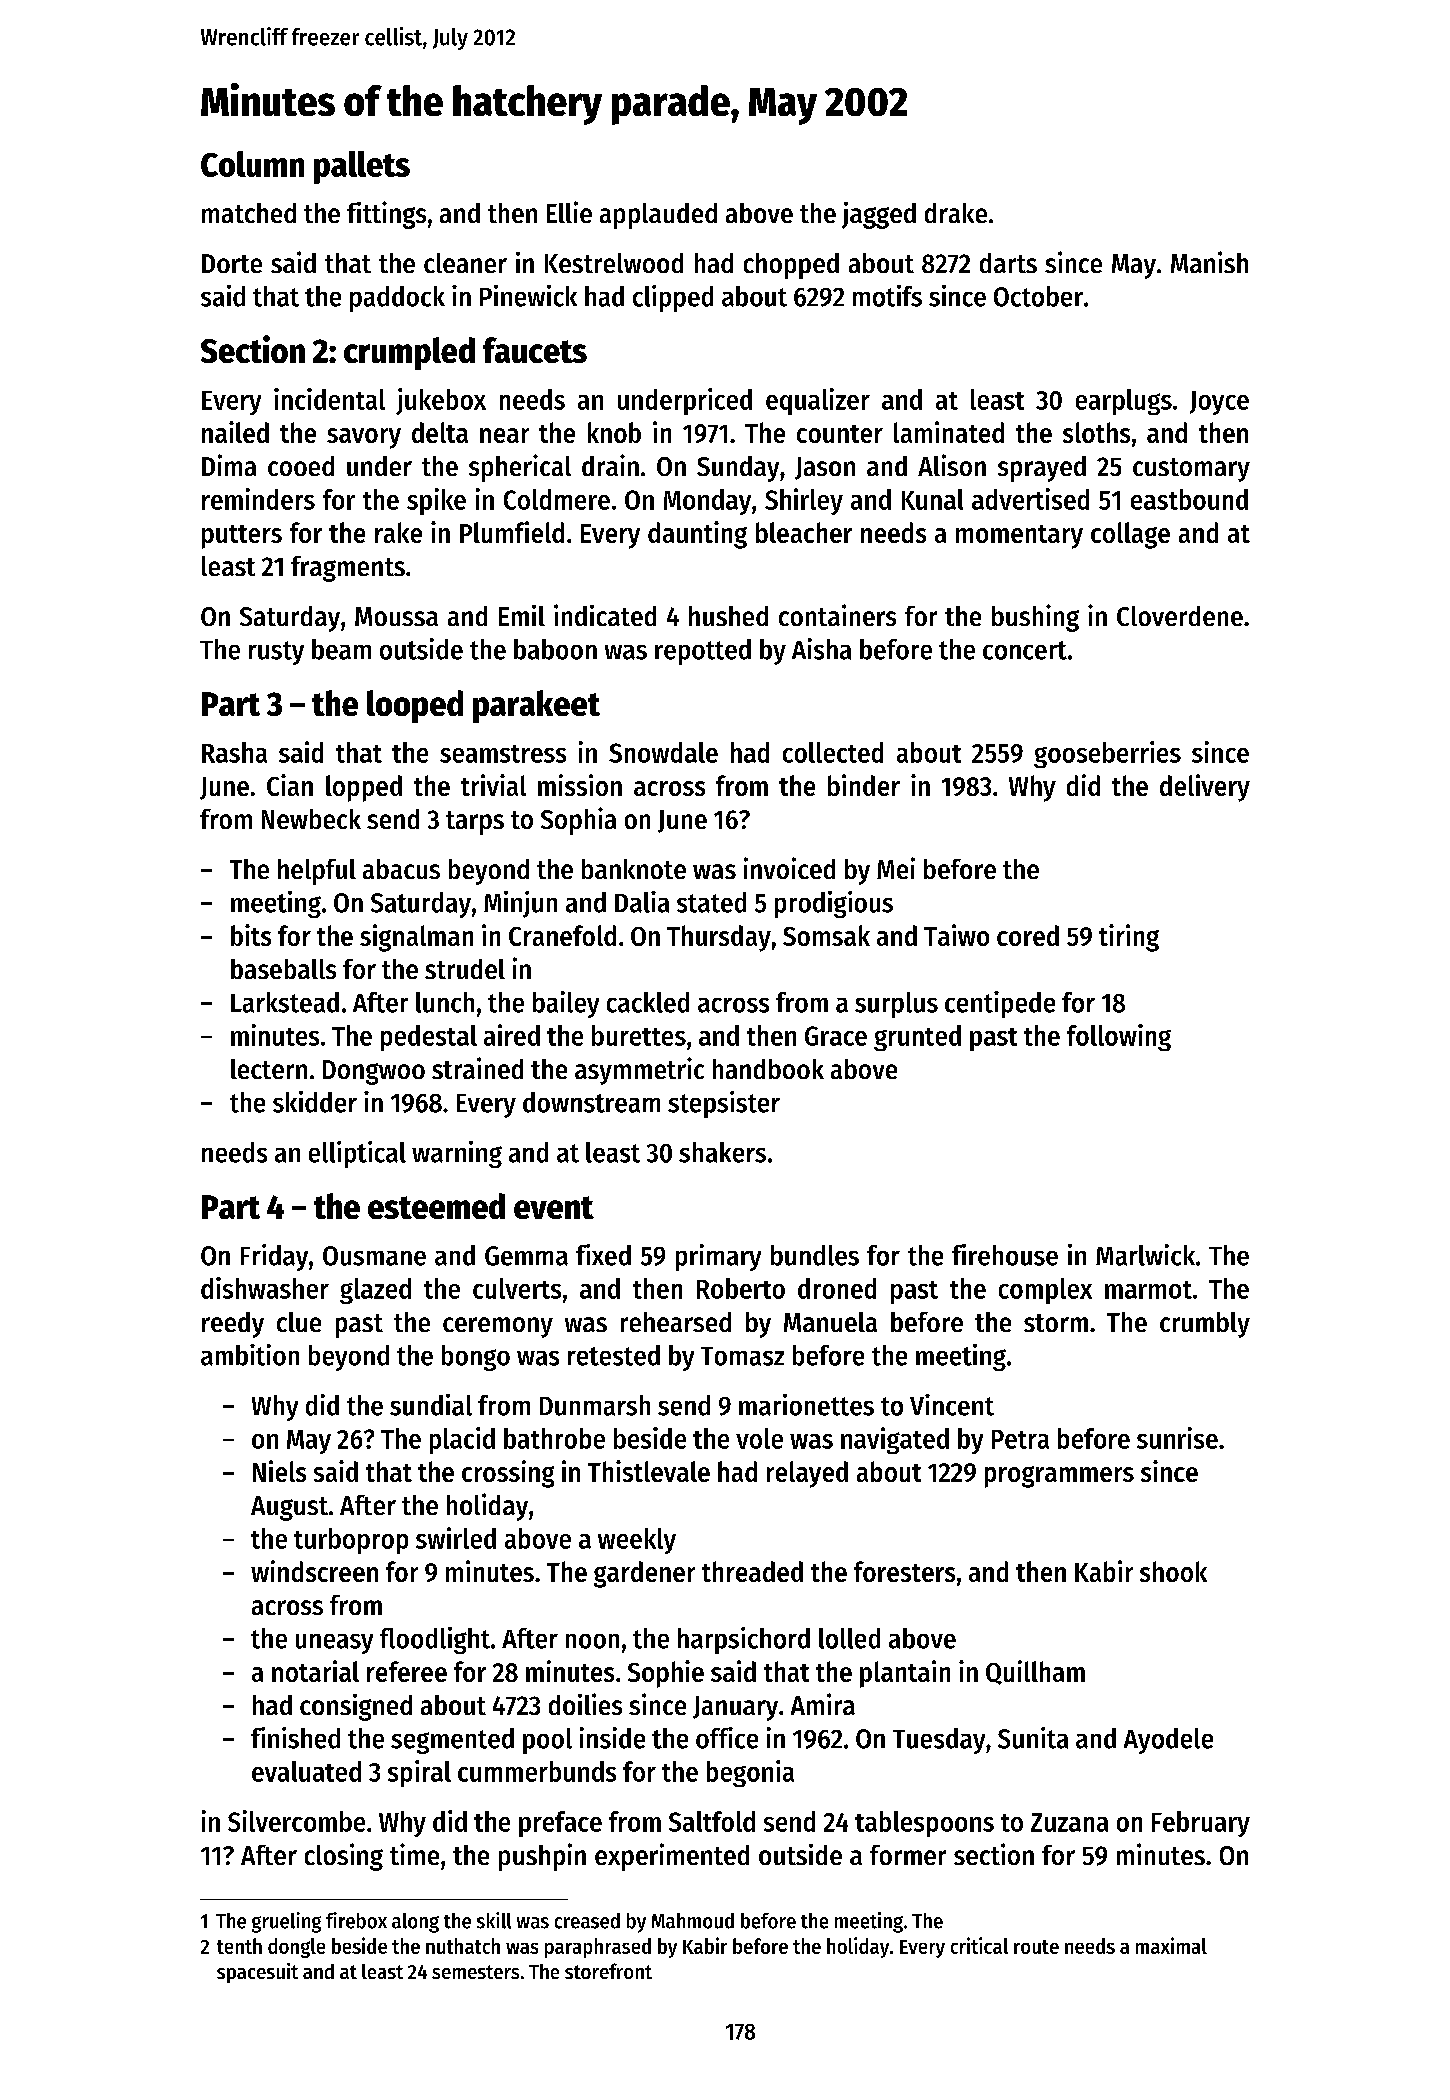 This screenshot has width=1450, height=2100. Describe the element at coordinates (1056, 1323) in the screenshot. I see `storm` at that location.
